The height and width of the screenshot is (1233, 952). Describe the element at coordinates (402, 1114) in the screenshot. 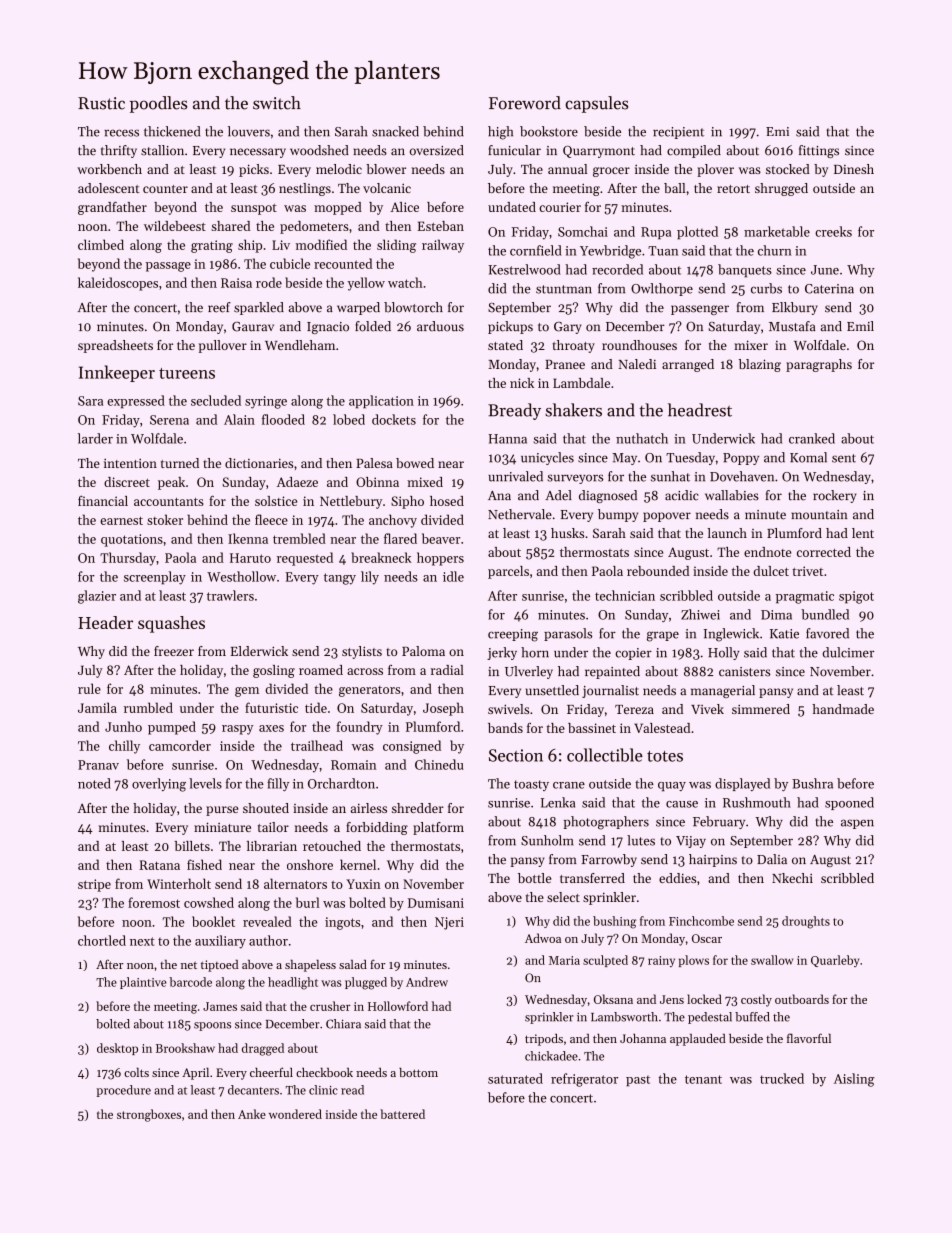

I see `battered` at that location.
